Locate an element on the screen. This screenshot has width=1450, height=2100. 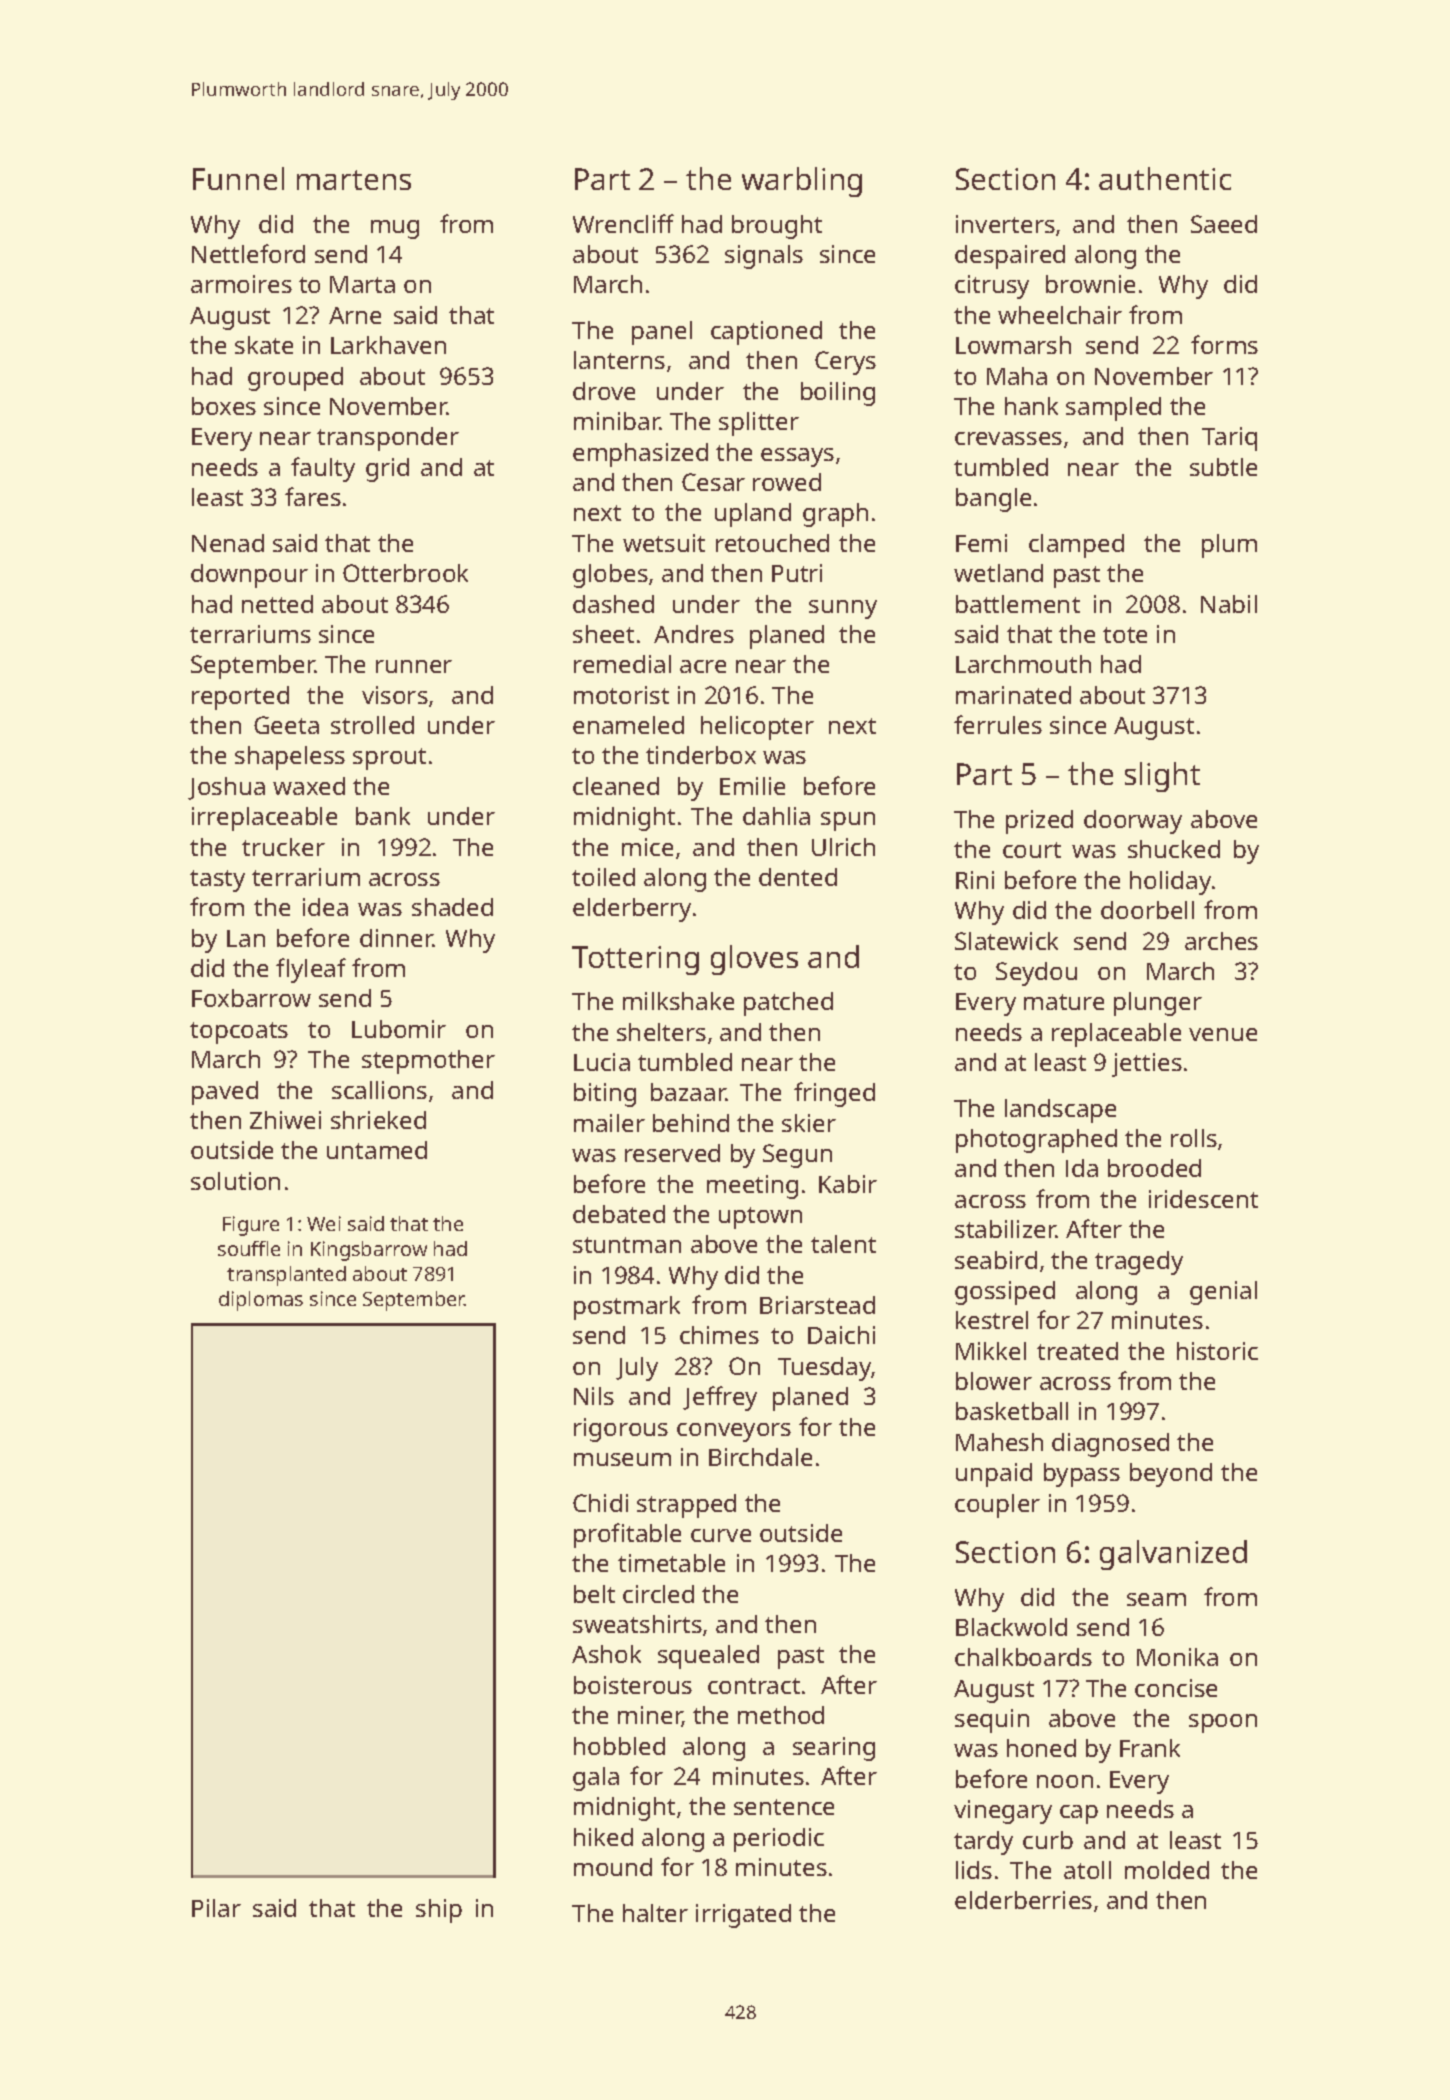
belt is located at coordinates (594, 1594).
